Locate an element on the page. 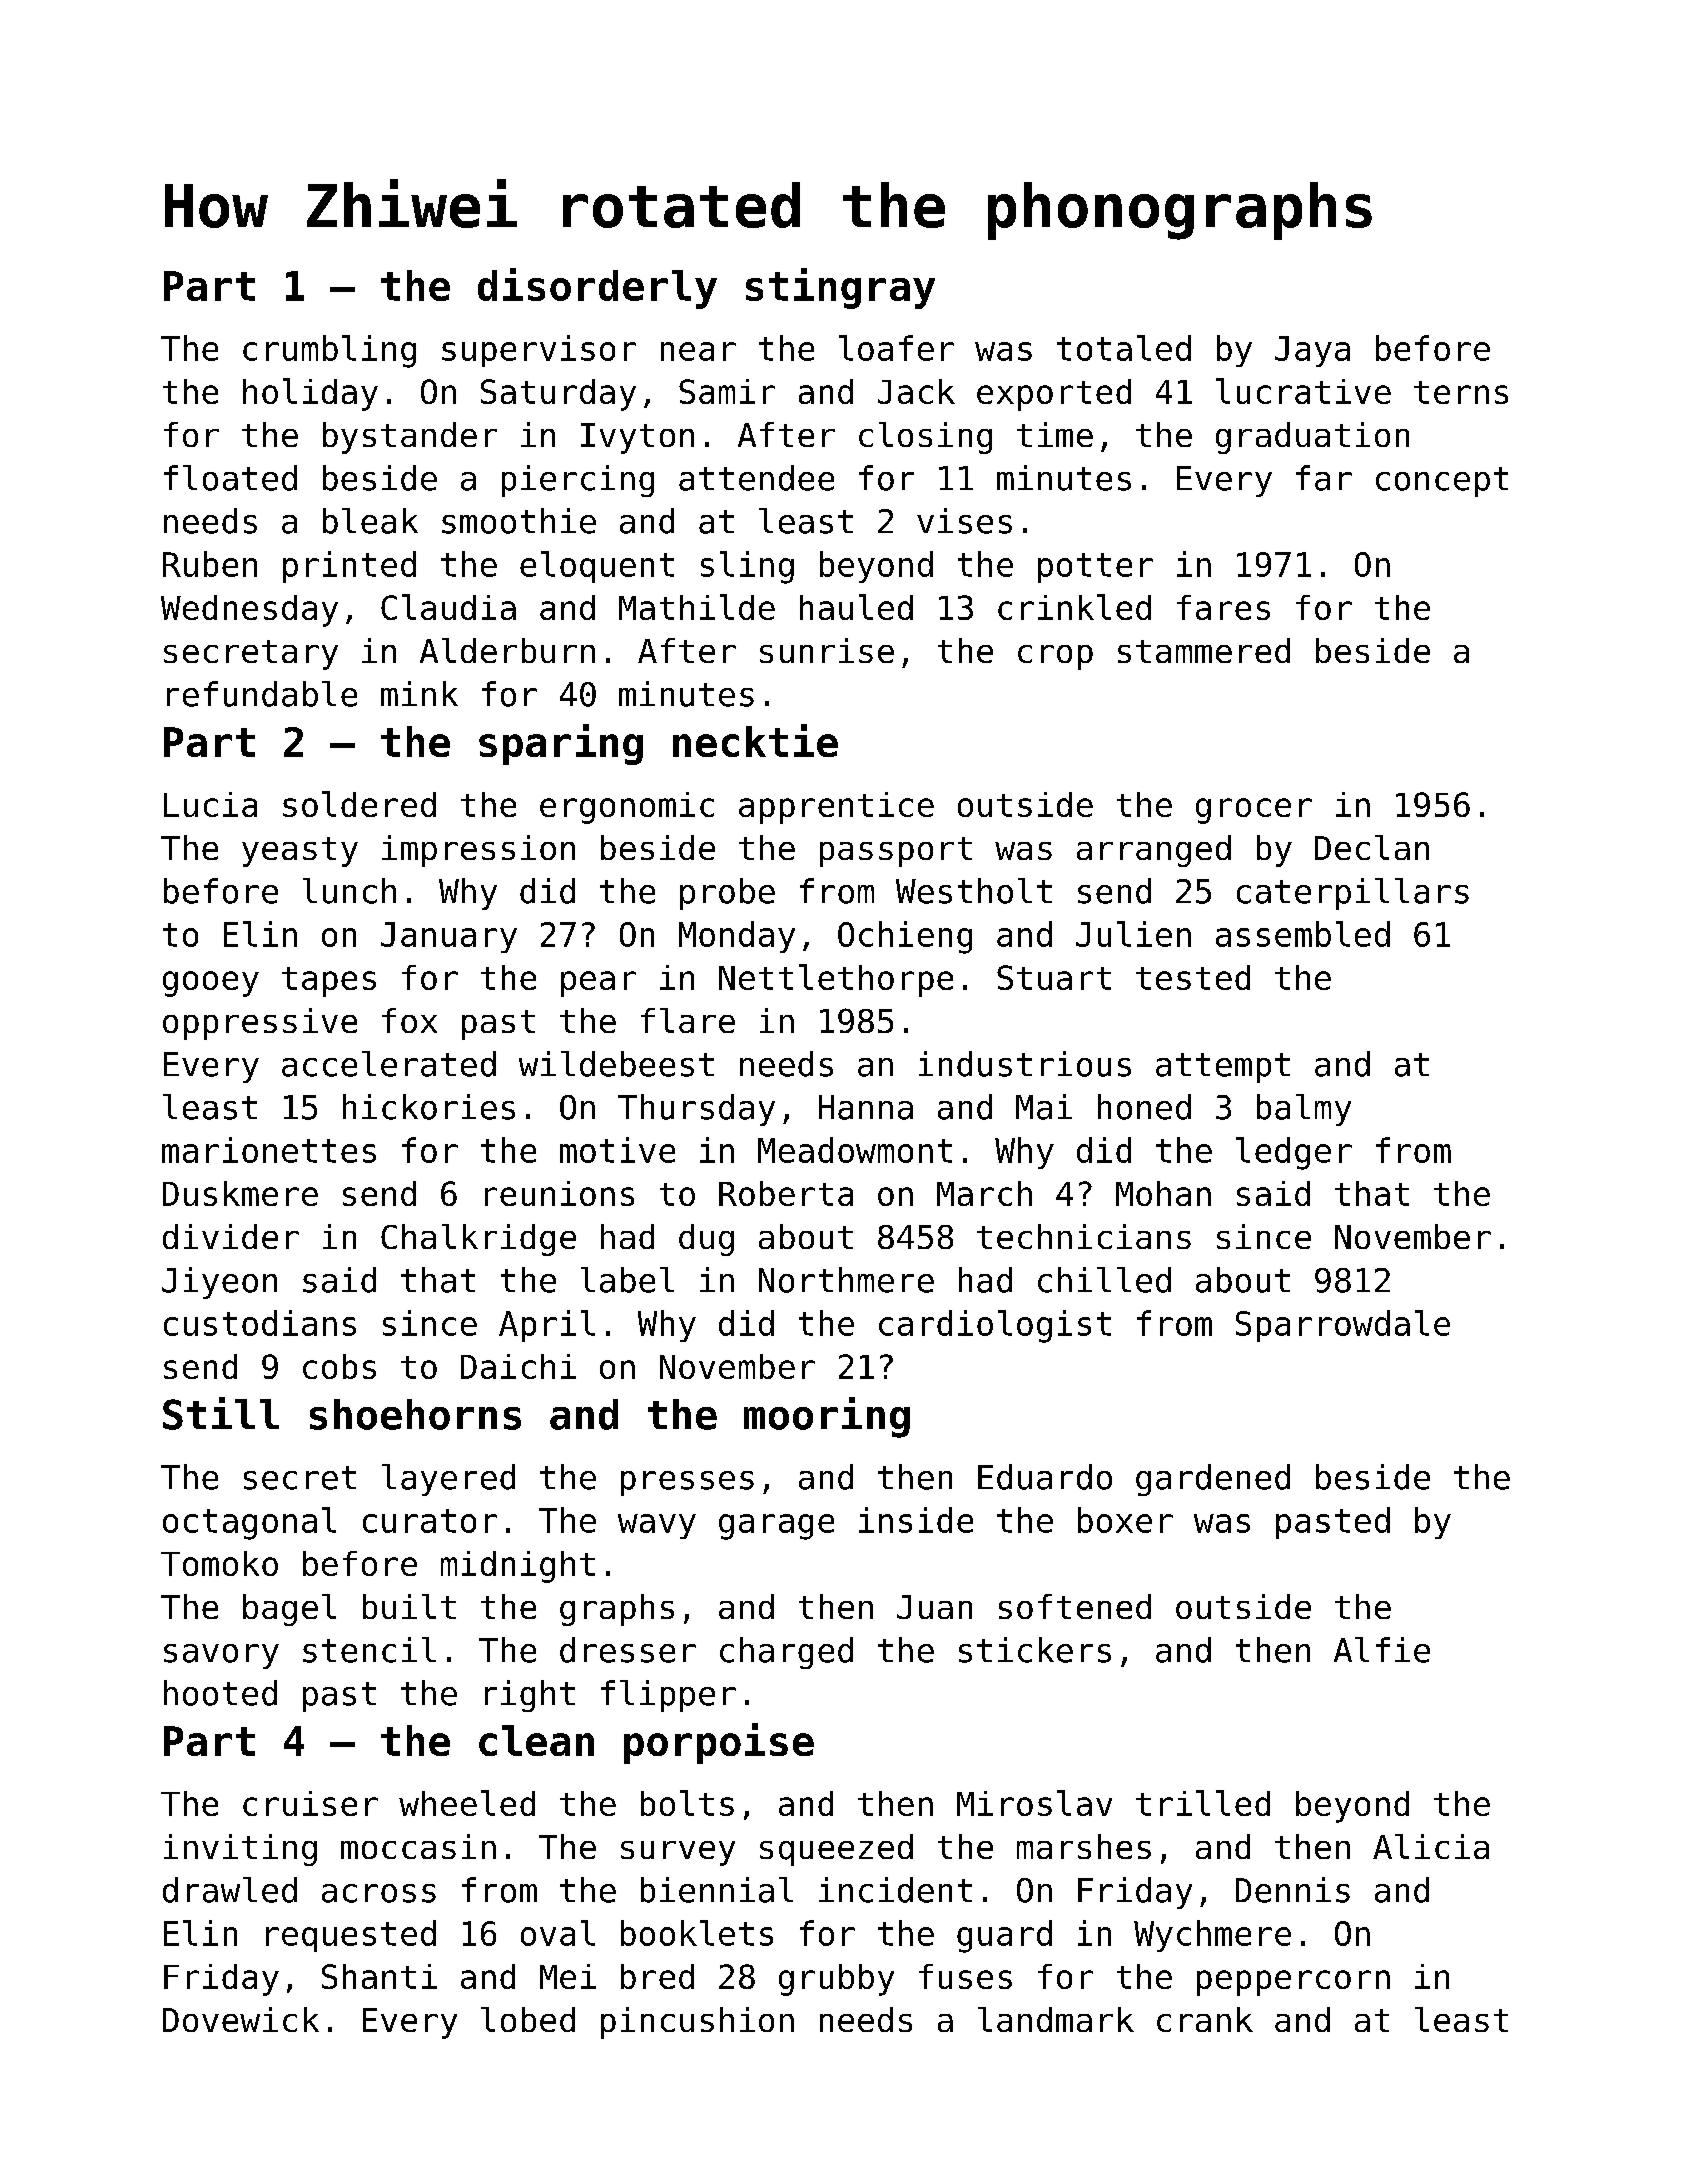 The image size is (1683, 2178). incident is located at coordinates (895, 1890).
